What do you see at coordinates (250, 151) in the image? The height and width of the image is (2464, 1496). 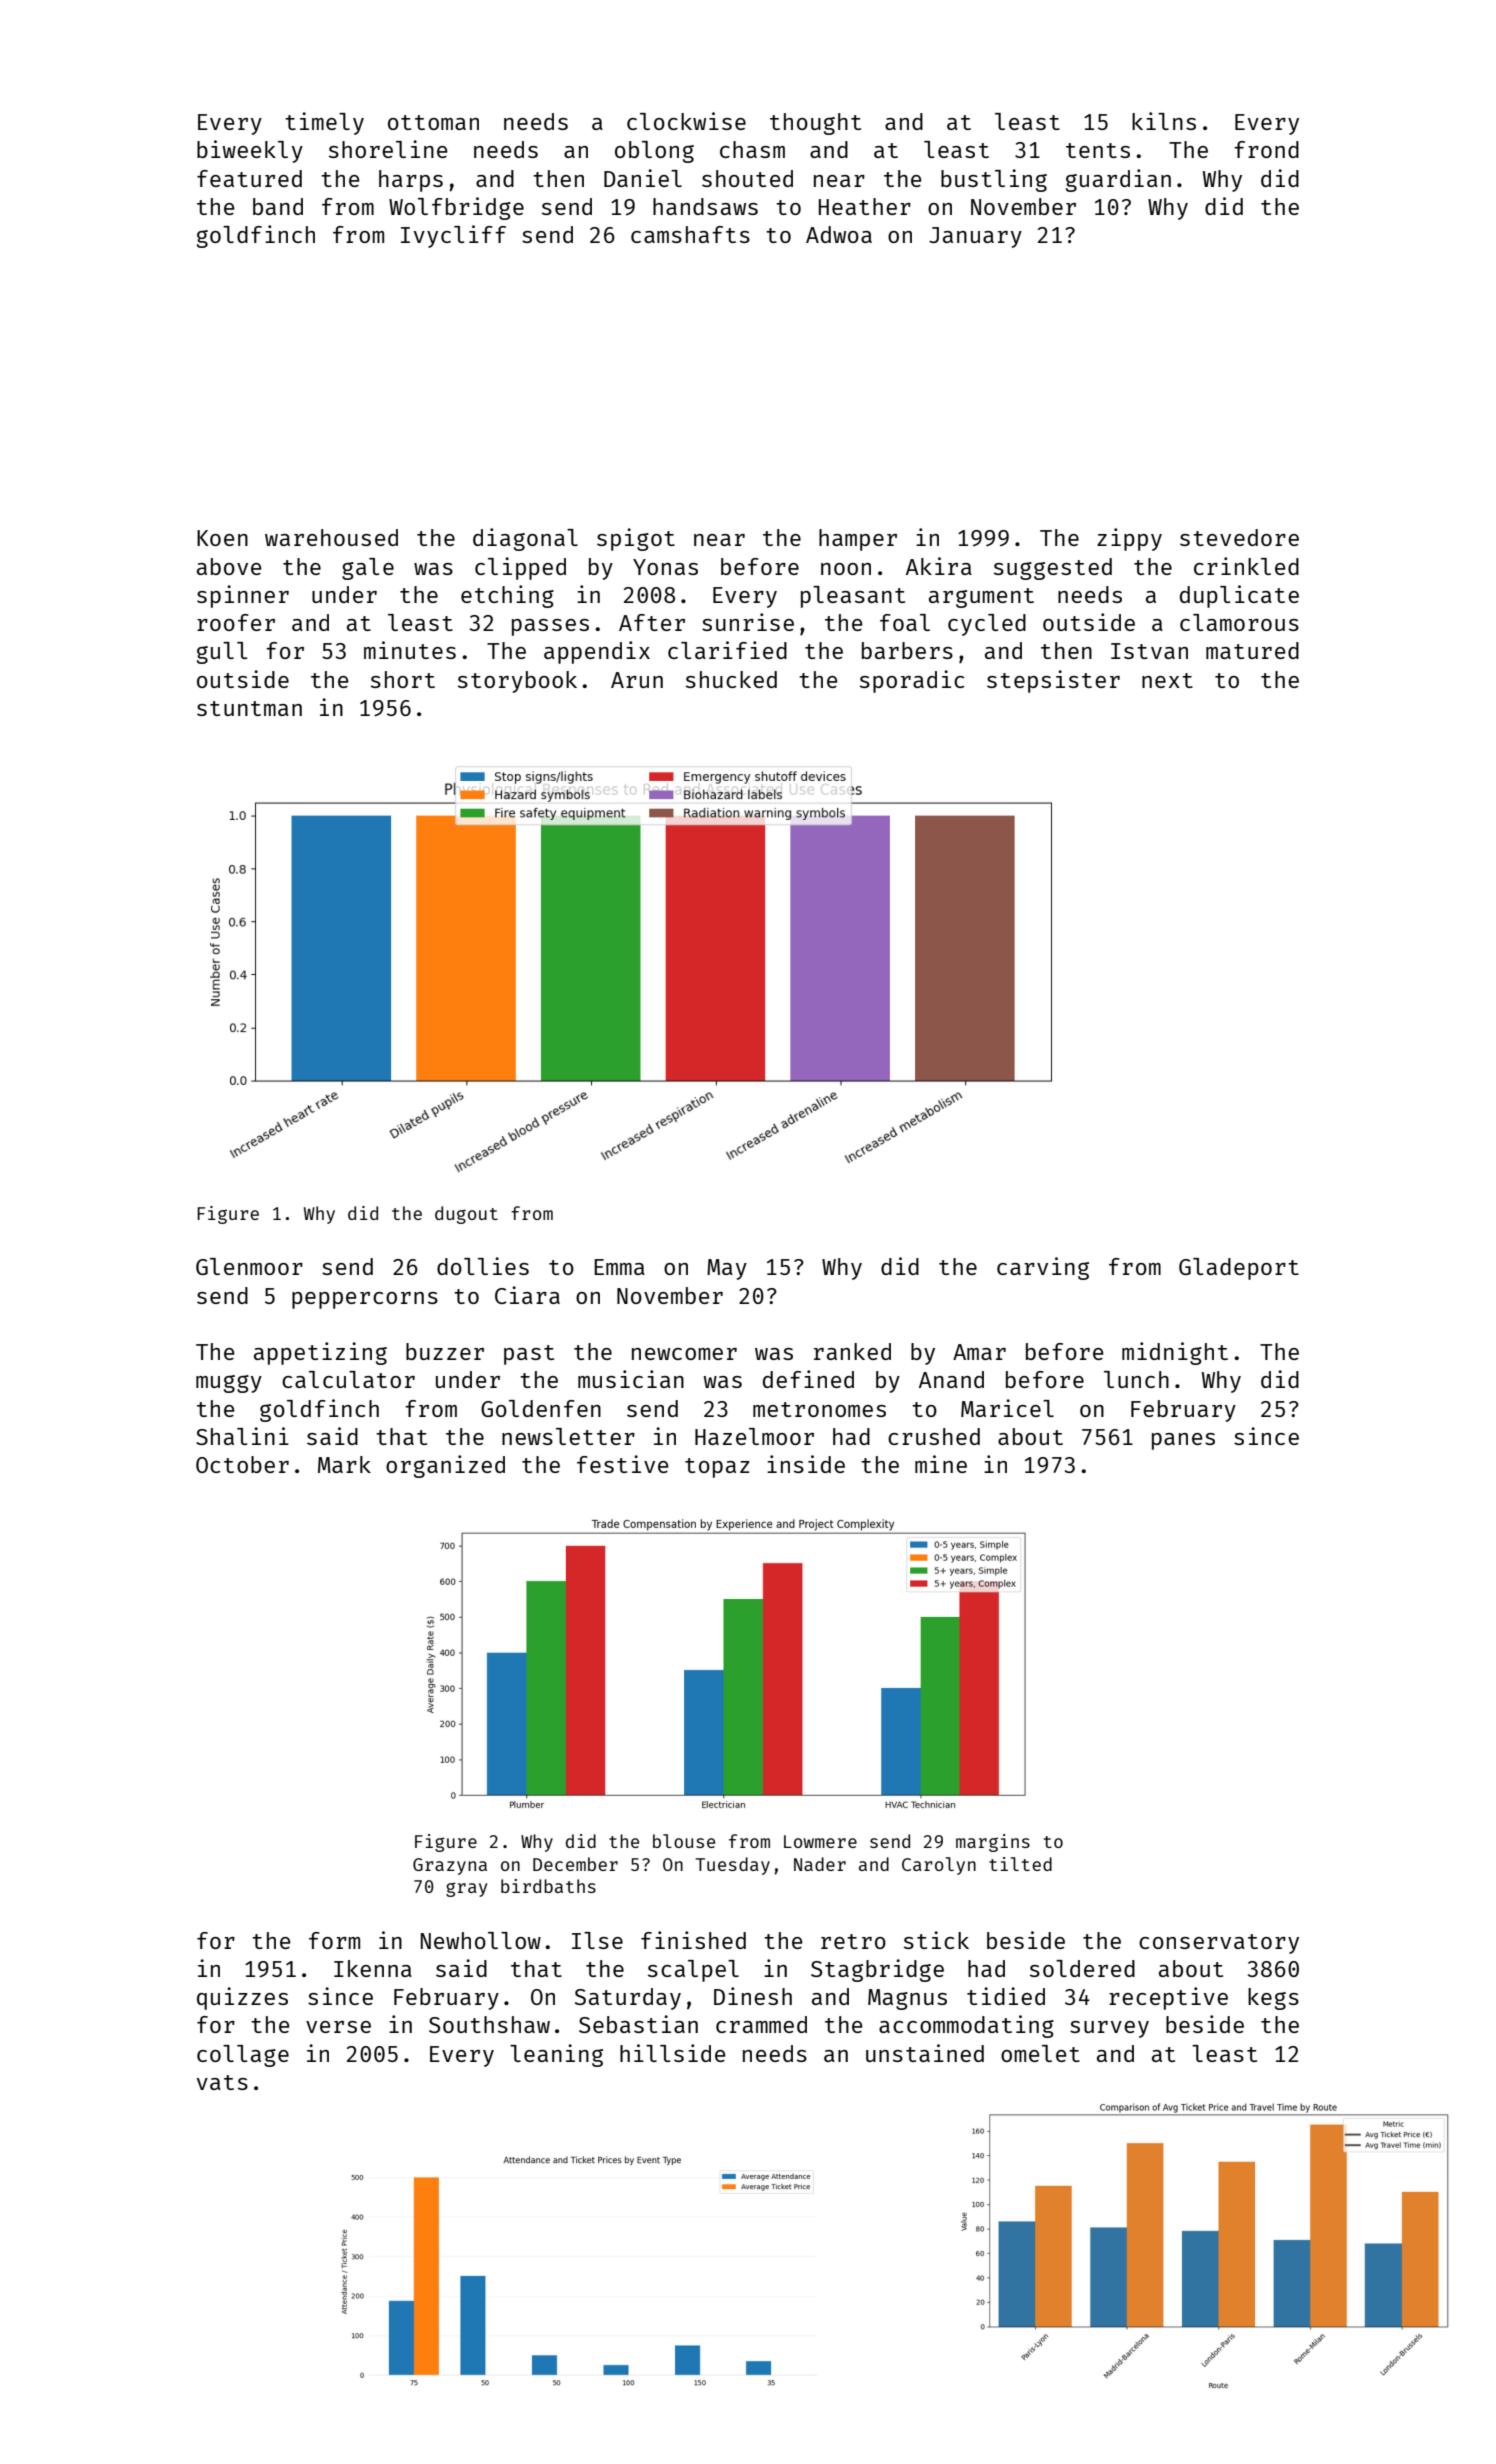 I see `biweekly` at bounding box center [250, 151].
